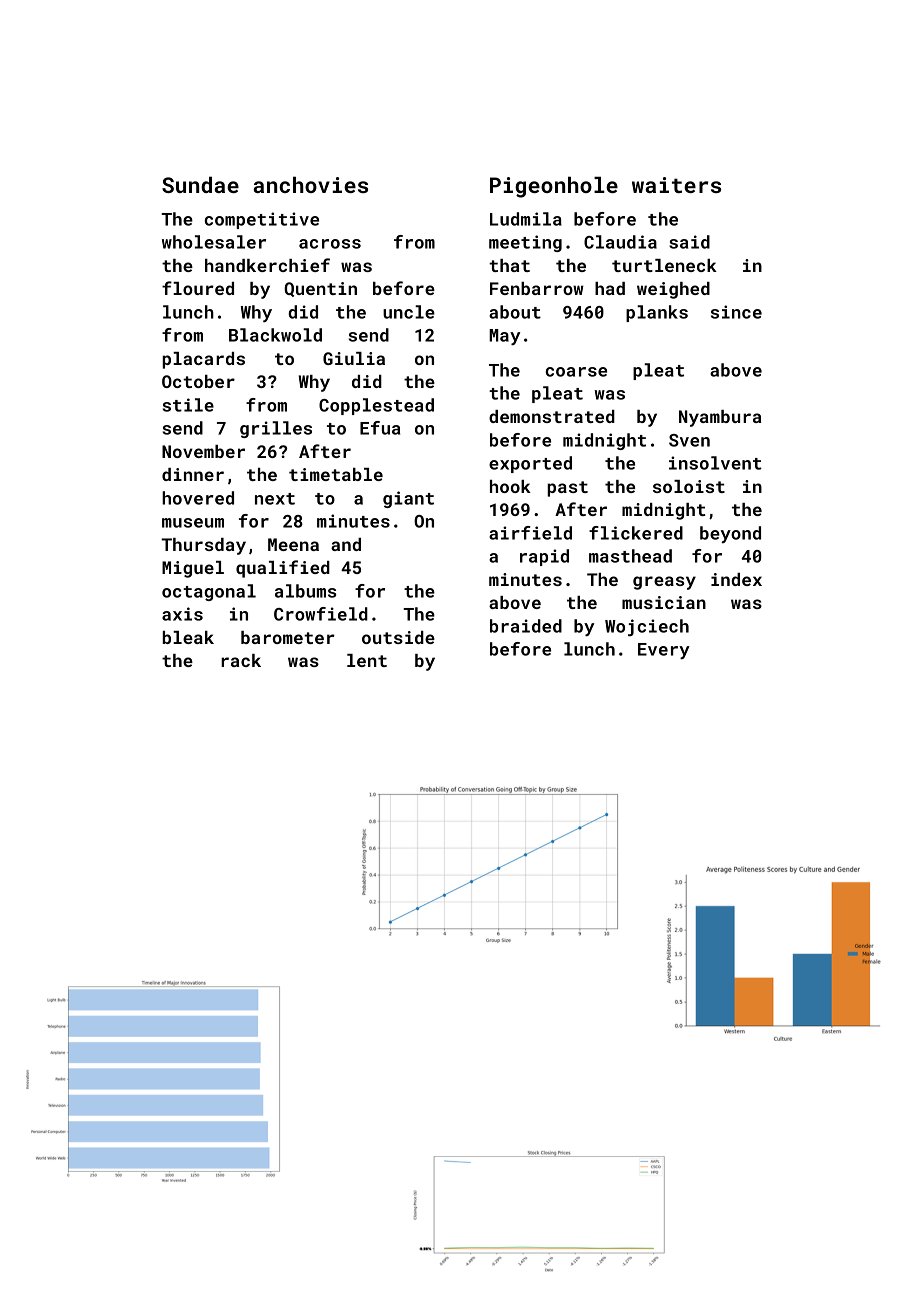  Describe the element at coordinates (367, 660) in the image. I see `lent` at that location.
